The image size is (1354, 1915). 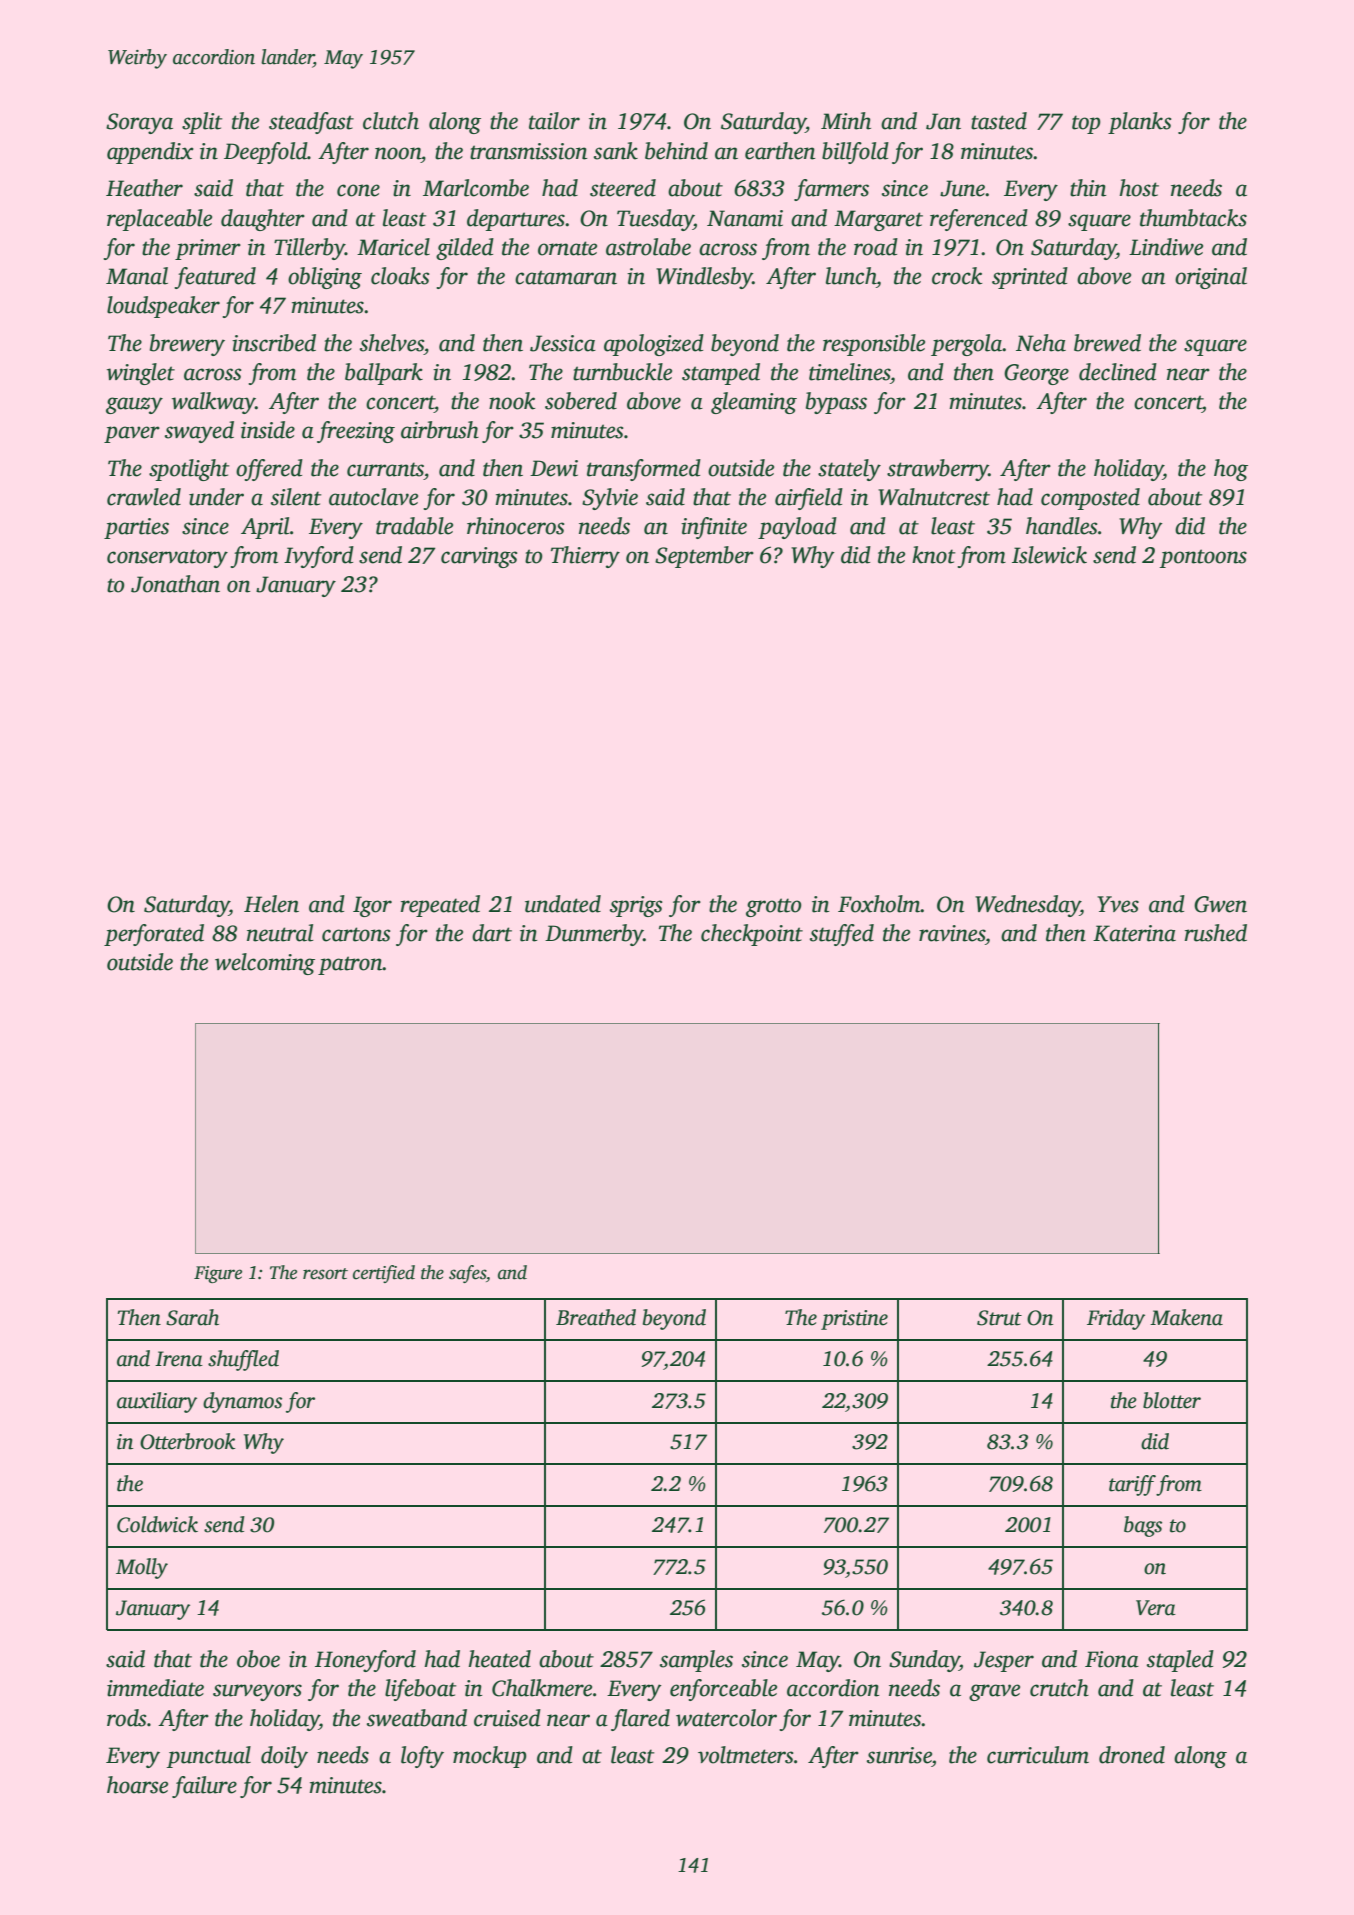 I want to click on Friday, so click(x=1116, y=1319).
